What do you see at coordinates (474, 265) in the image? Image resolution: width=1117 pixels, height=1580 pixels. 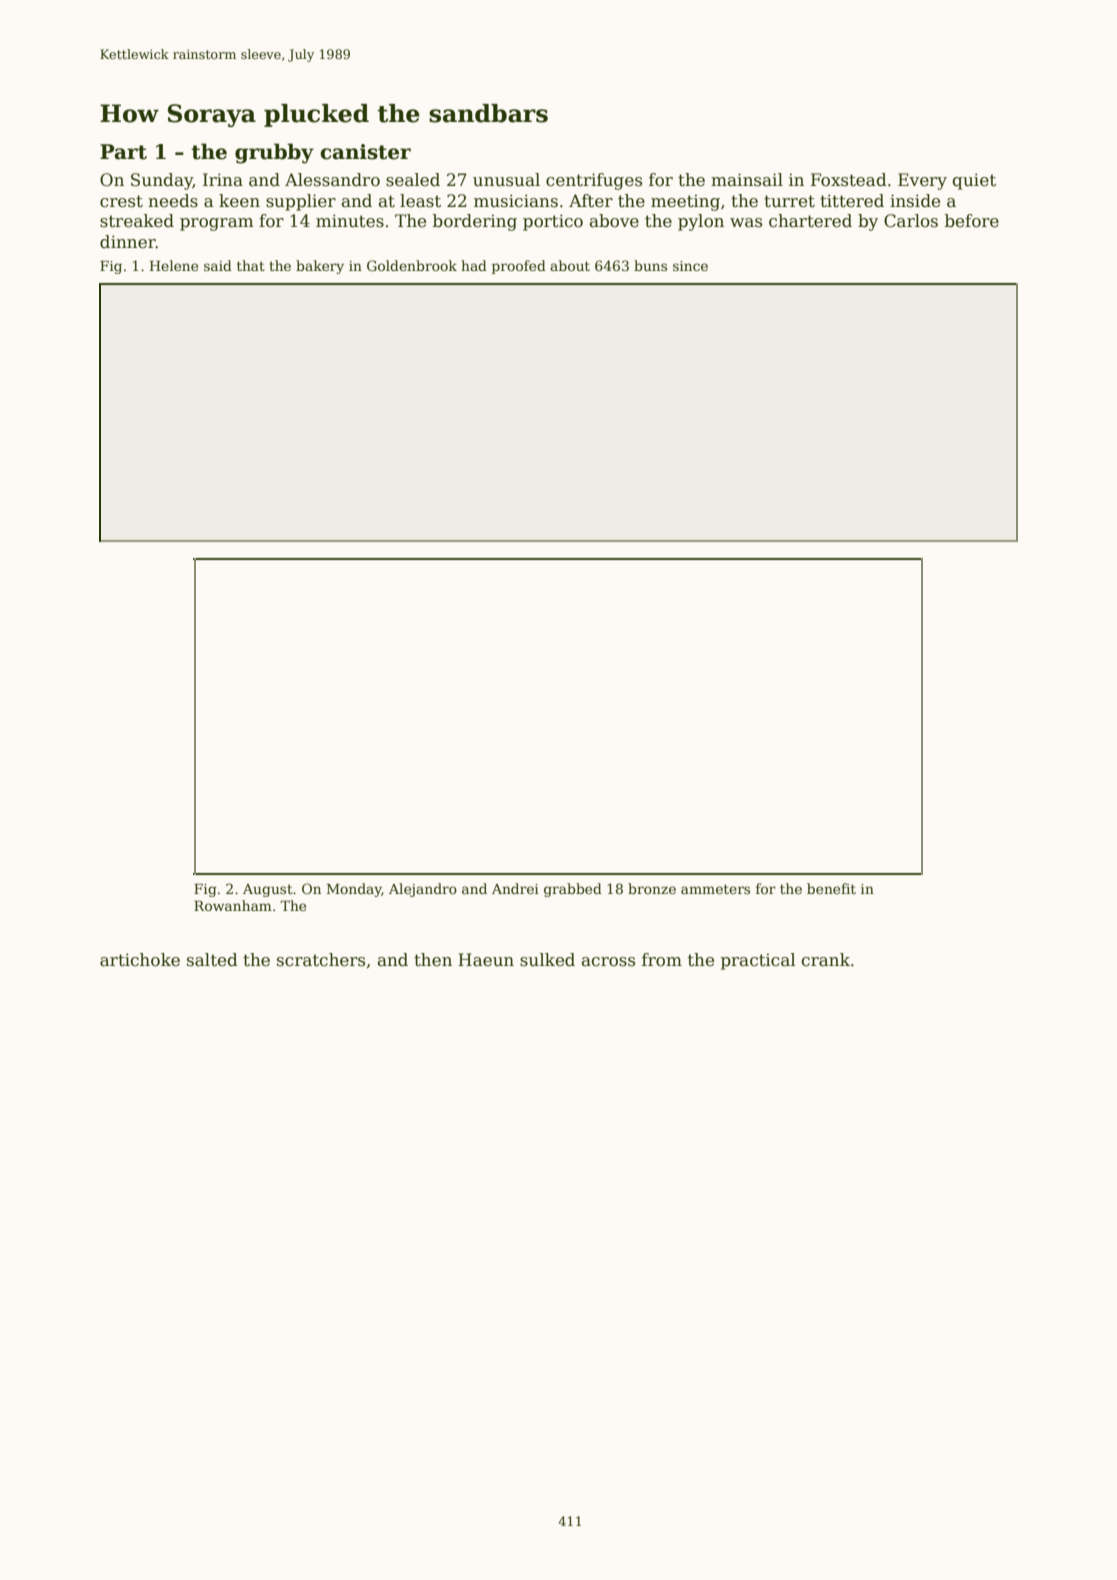 I see `had` at bounding box center [474, 265].
